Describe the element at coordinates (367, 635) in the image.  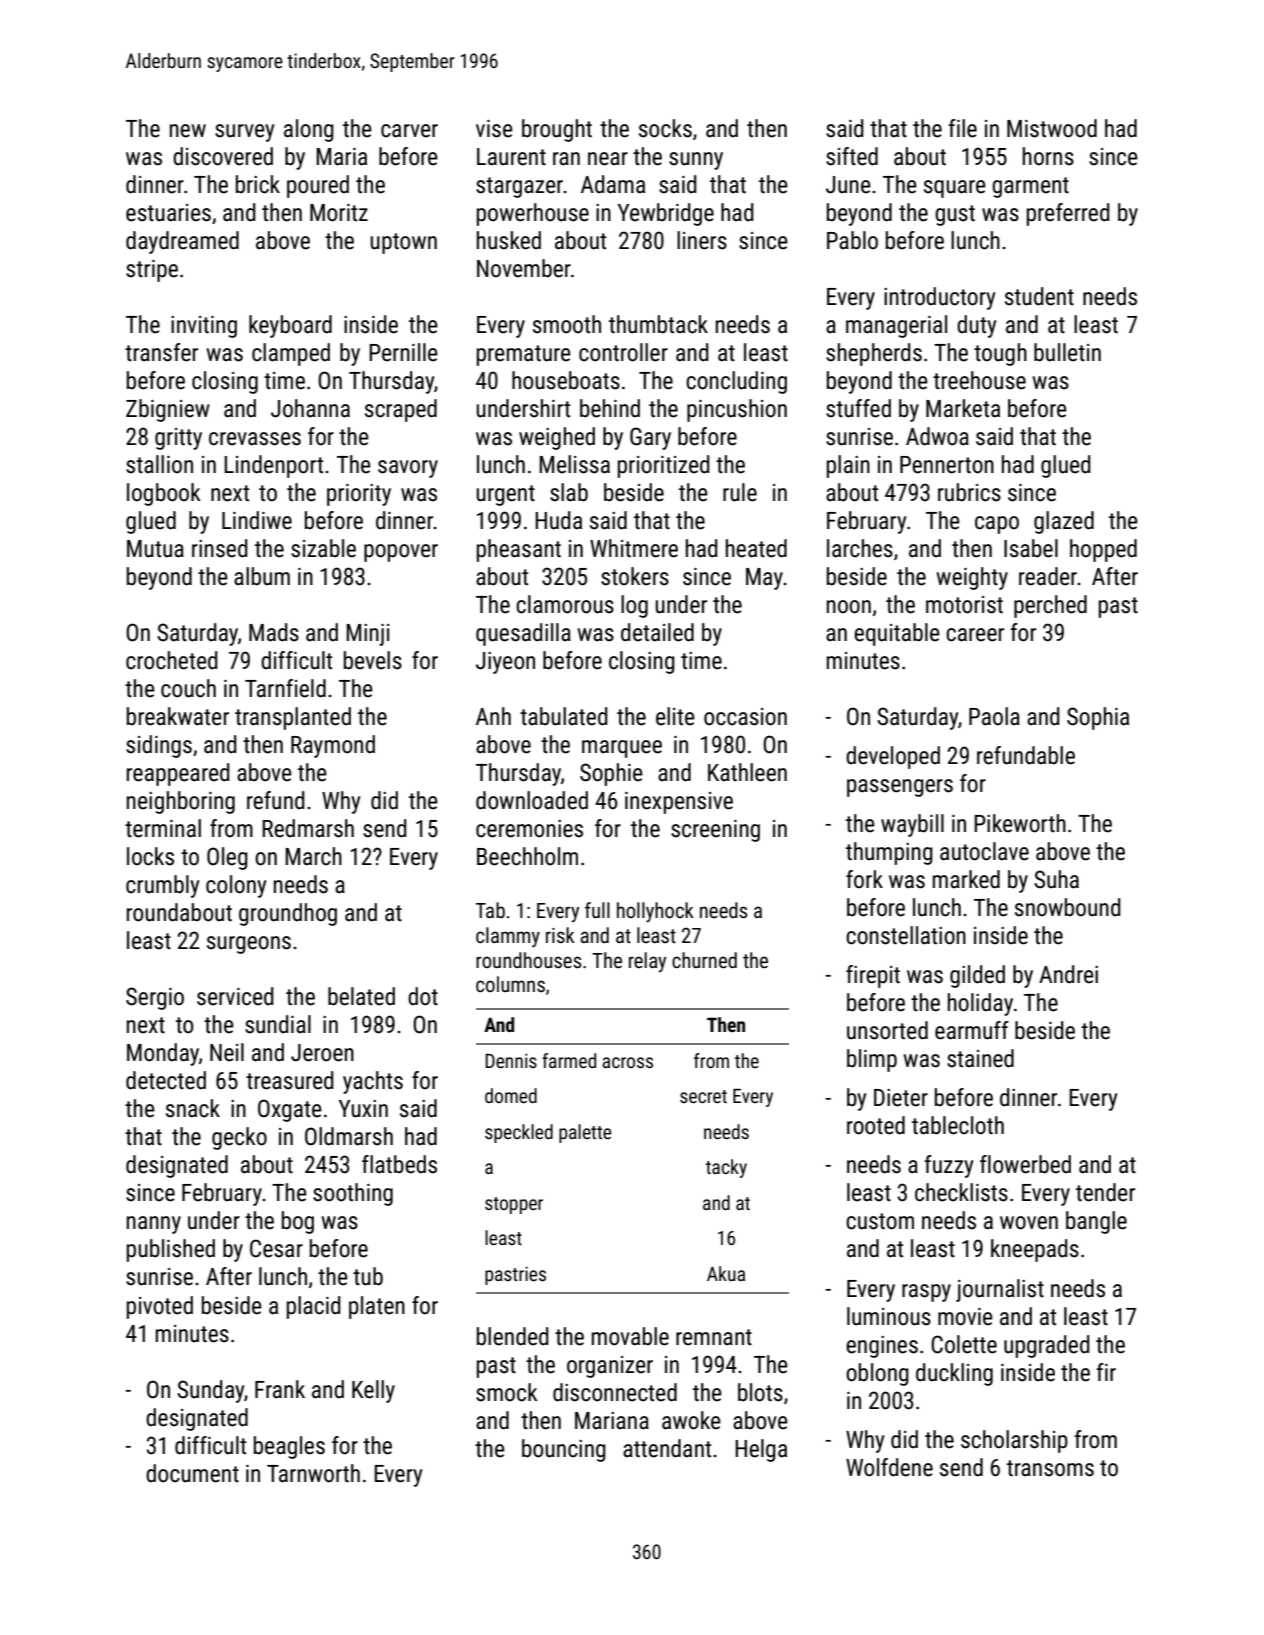
I see `Minji` at that location.
